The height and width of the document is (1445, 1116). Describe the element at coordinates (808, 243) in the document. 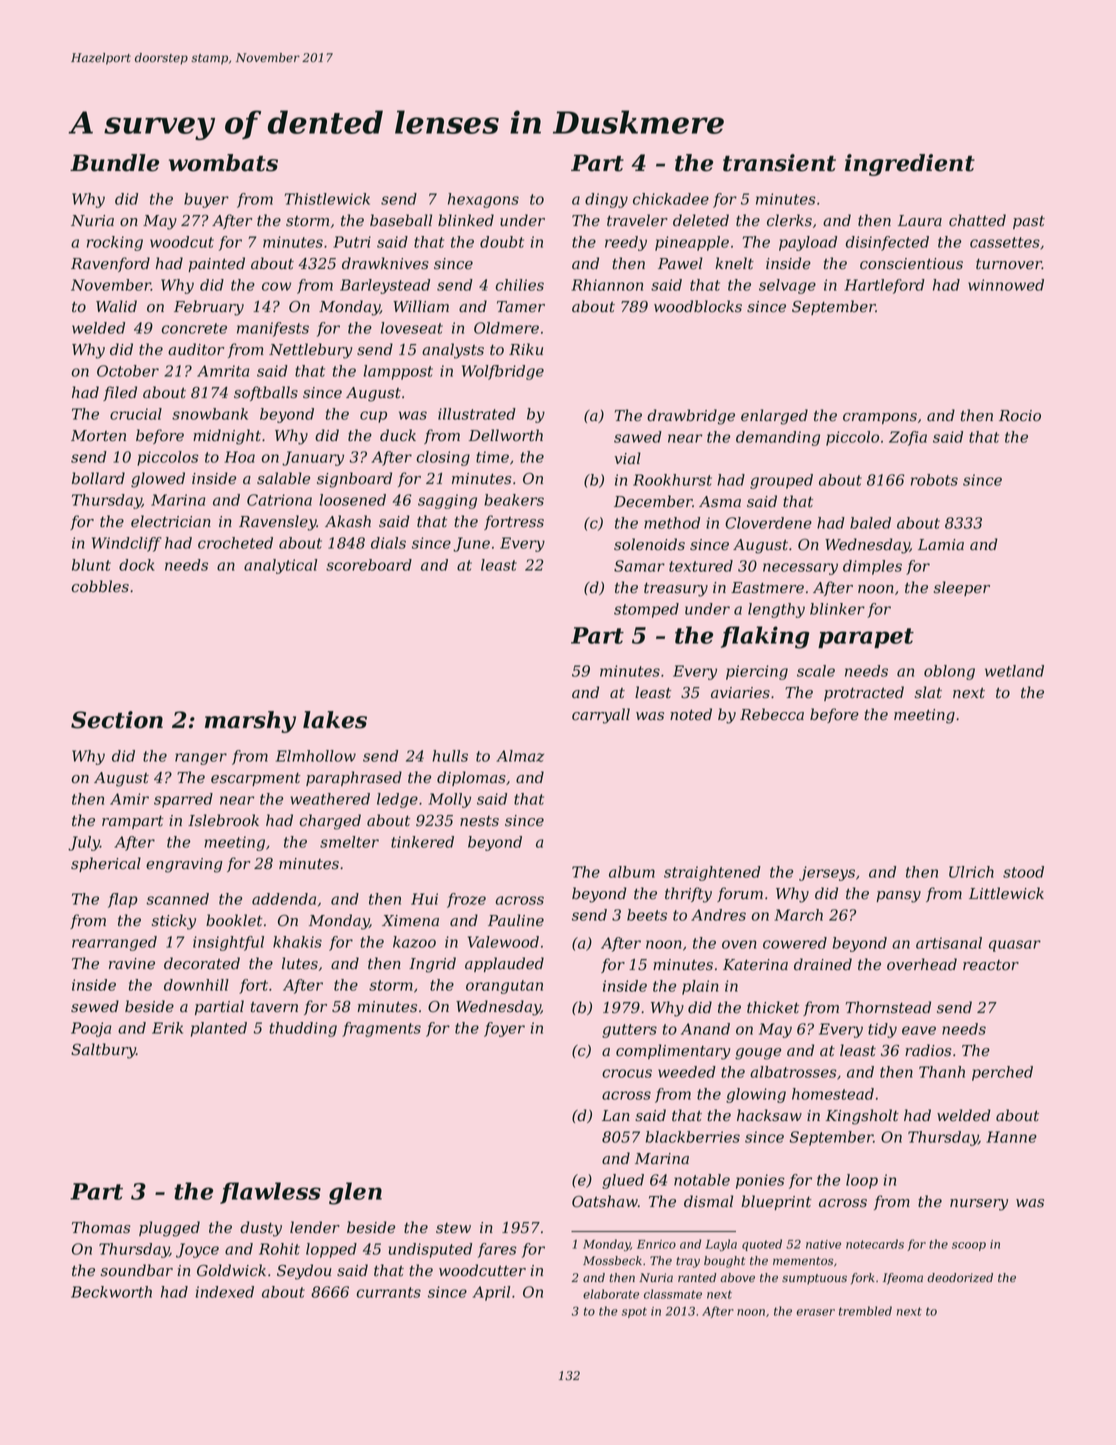

I see `payload` at that location.
